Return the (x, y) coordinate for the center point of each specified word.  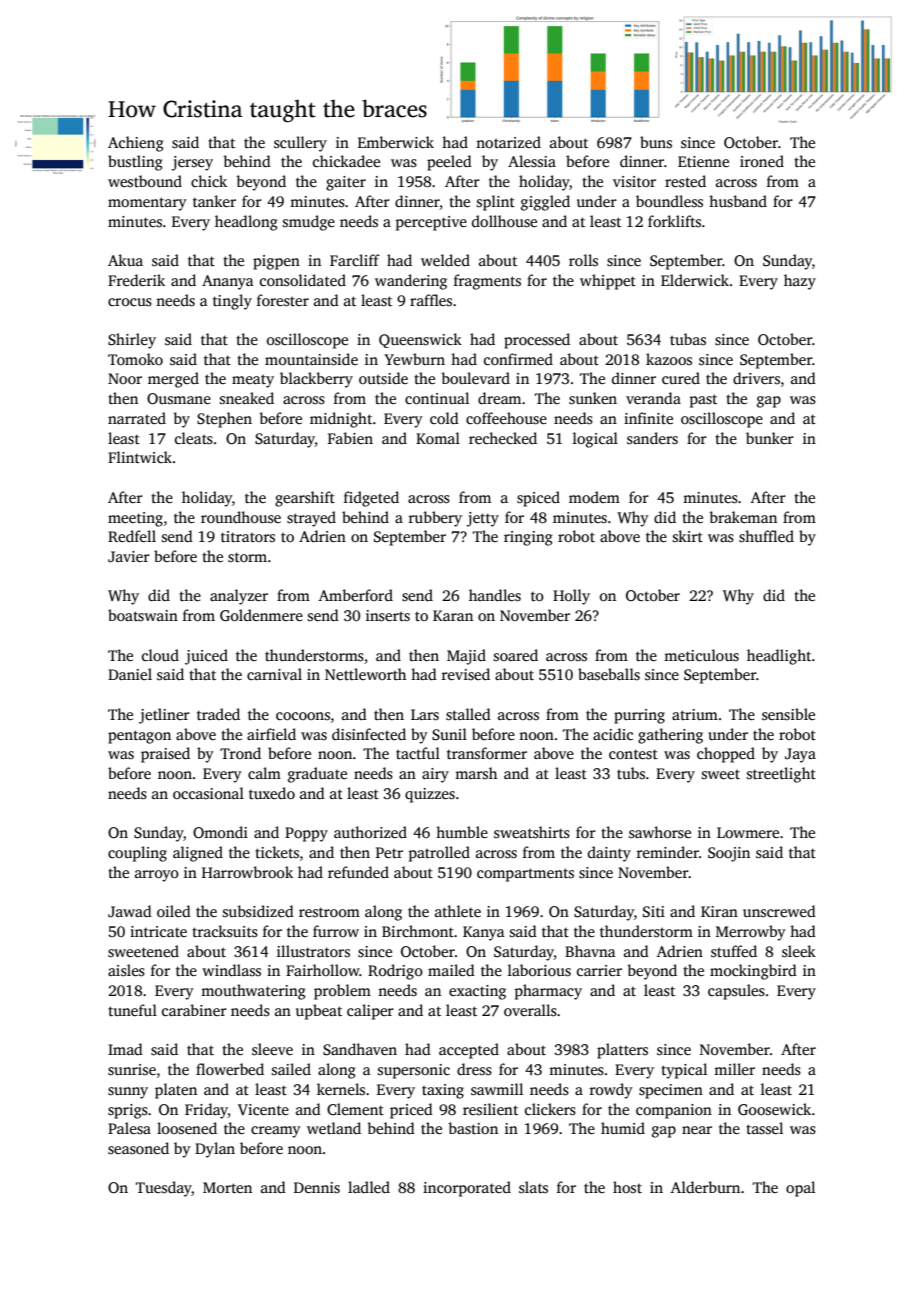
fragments (487, 282)
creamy (276, 1132)
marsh (476, 773)
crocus (130, 302)
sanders (652, 438)
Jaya (800, 755)
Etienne (703, 161)
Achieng (136, 144)
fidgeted (371, 499)
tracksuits (225, 931)
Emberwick (396, 142)
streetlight (781, 775)
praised (165, 755)
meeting (135, 519)
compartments (525, 875)
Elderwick (695, 280)
